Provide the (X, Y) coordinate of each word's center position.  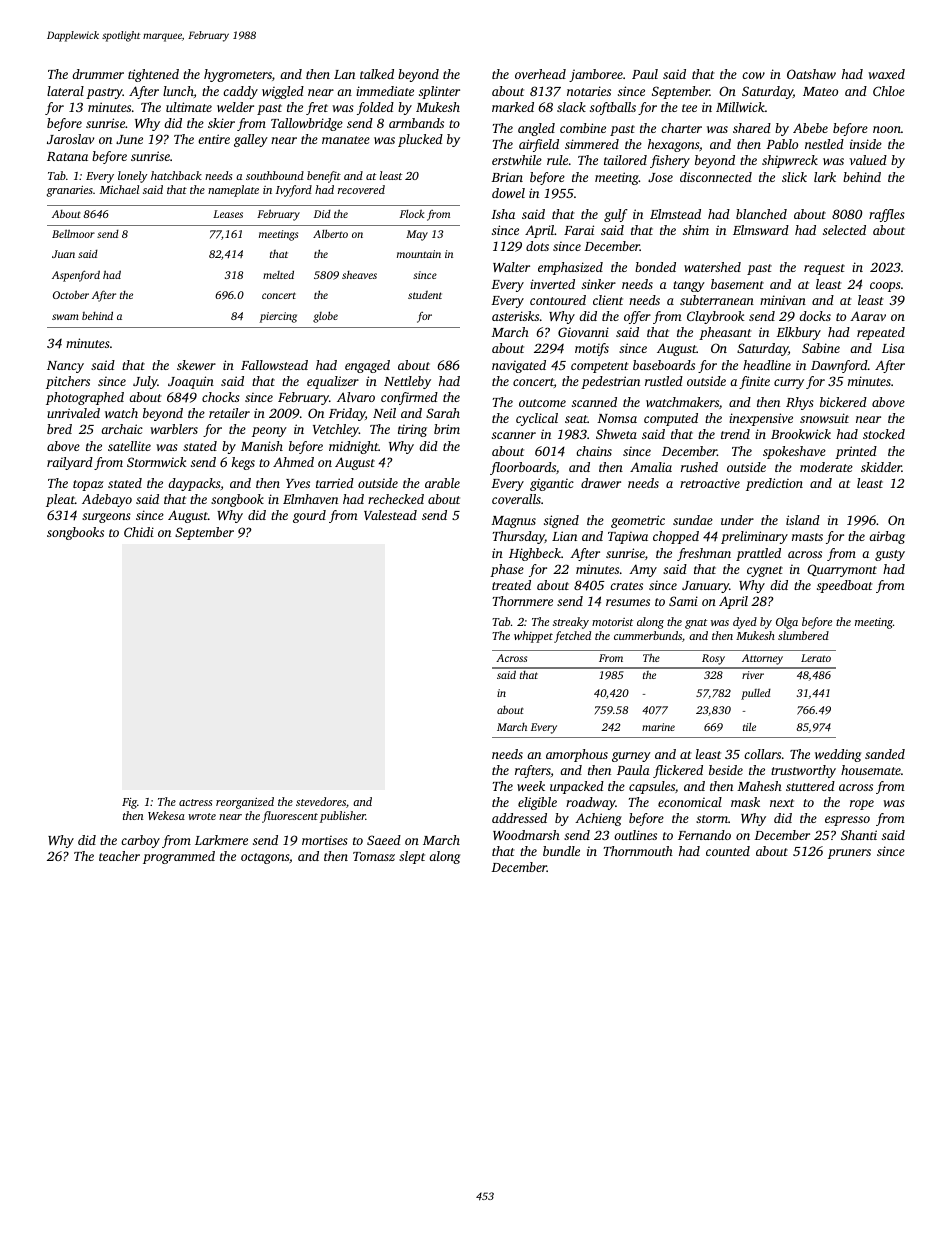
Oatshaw (811, 74)
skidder (881, 467)
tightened (153, 75)
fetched (572, 637)
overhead (540, 74)
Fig (129, 803)
